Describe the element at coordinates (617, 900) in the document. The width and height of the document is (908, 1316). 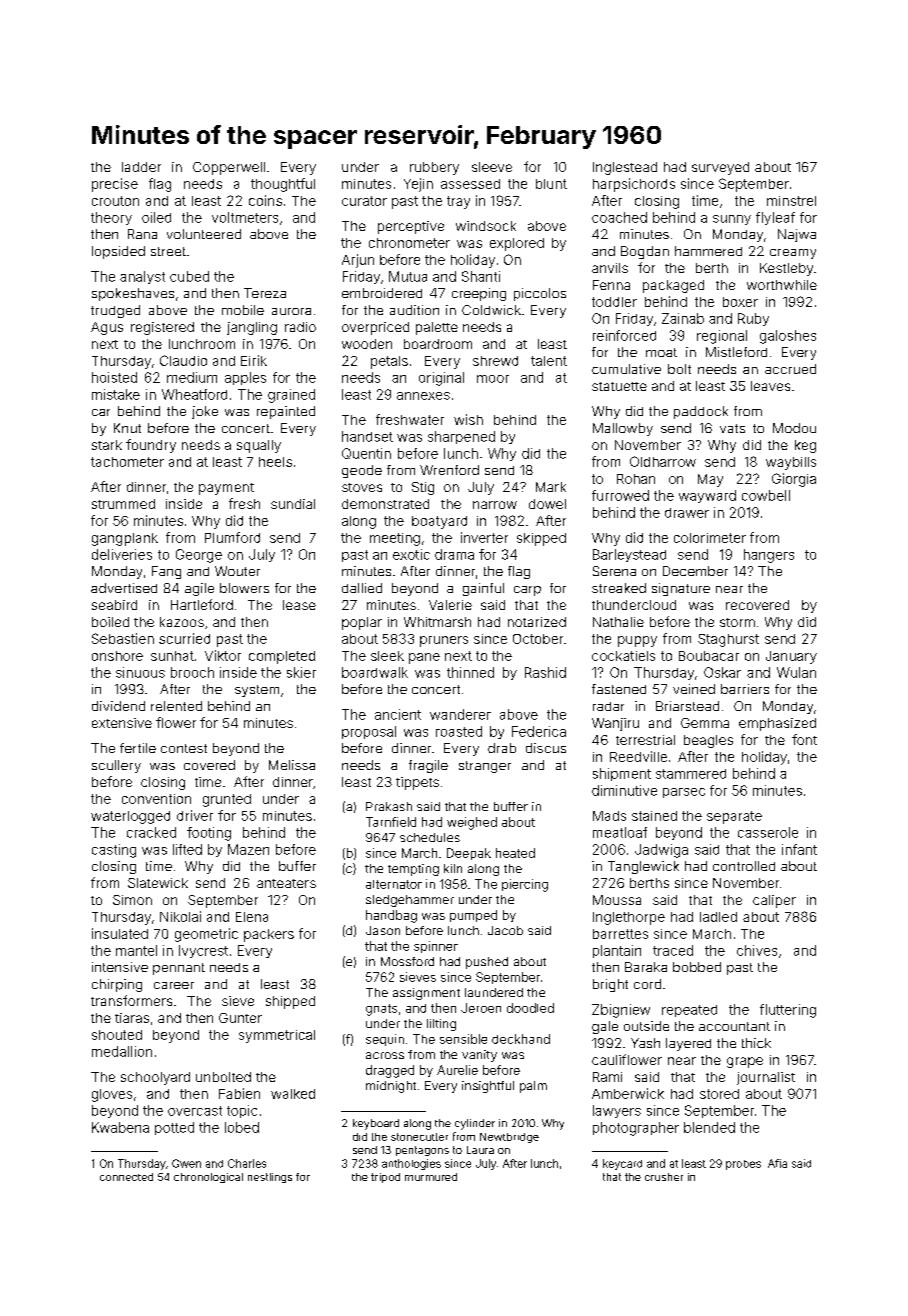
I see `Moussa` at that location.
